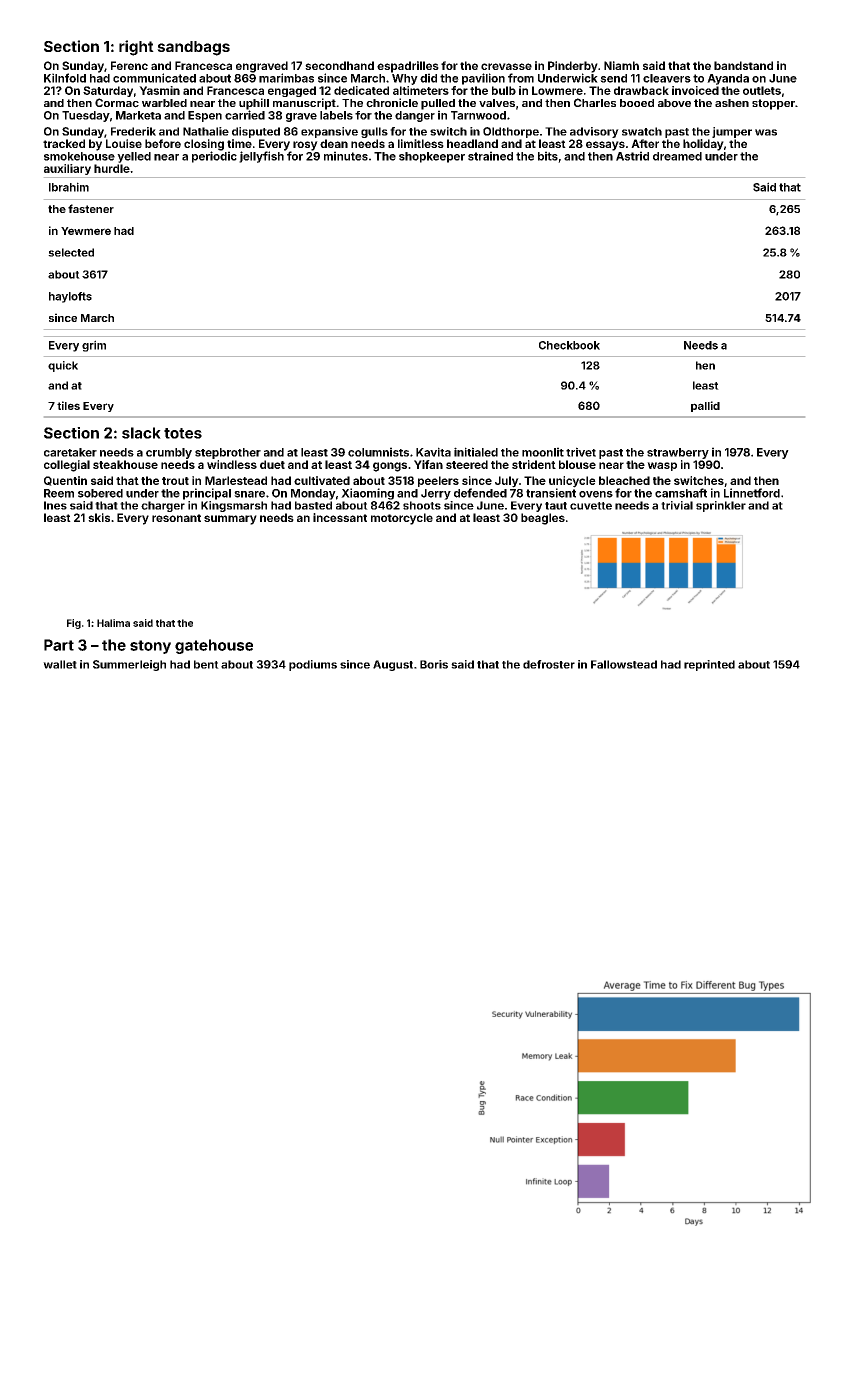  What do you see at coordinates (432, 157) in the document?
I see `shopkeeper` at bounding box center [432, 157].
